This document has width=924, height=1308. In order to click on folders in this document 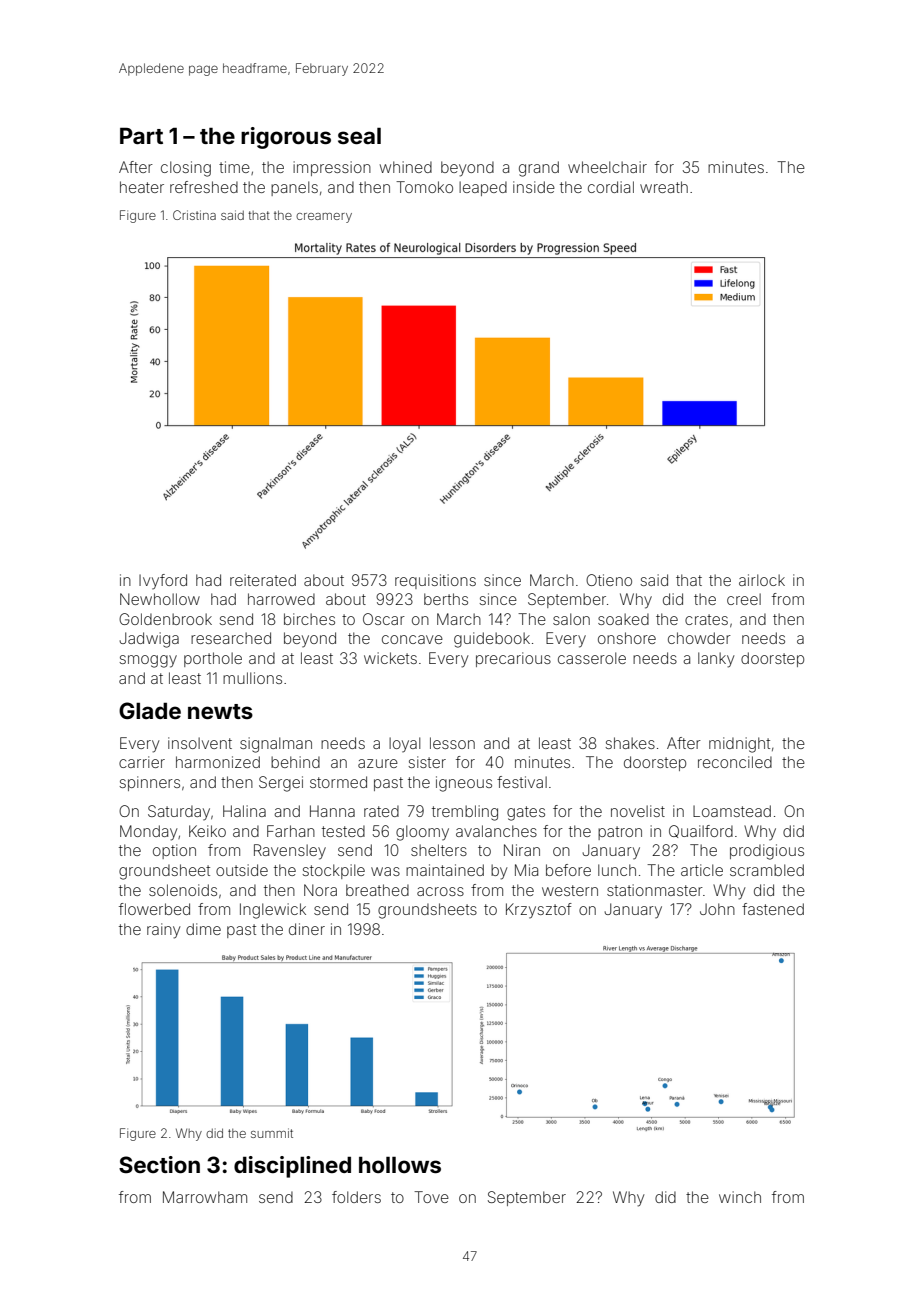, I will do `click(356, 1197)`.
